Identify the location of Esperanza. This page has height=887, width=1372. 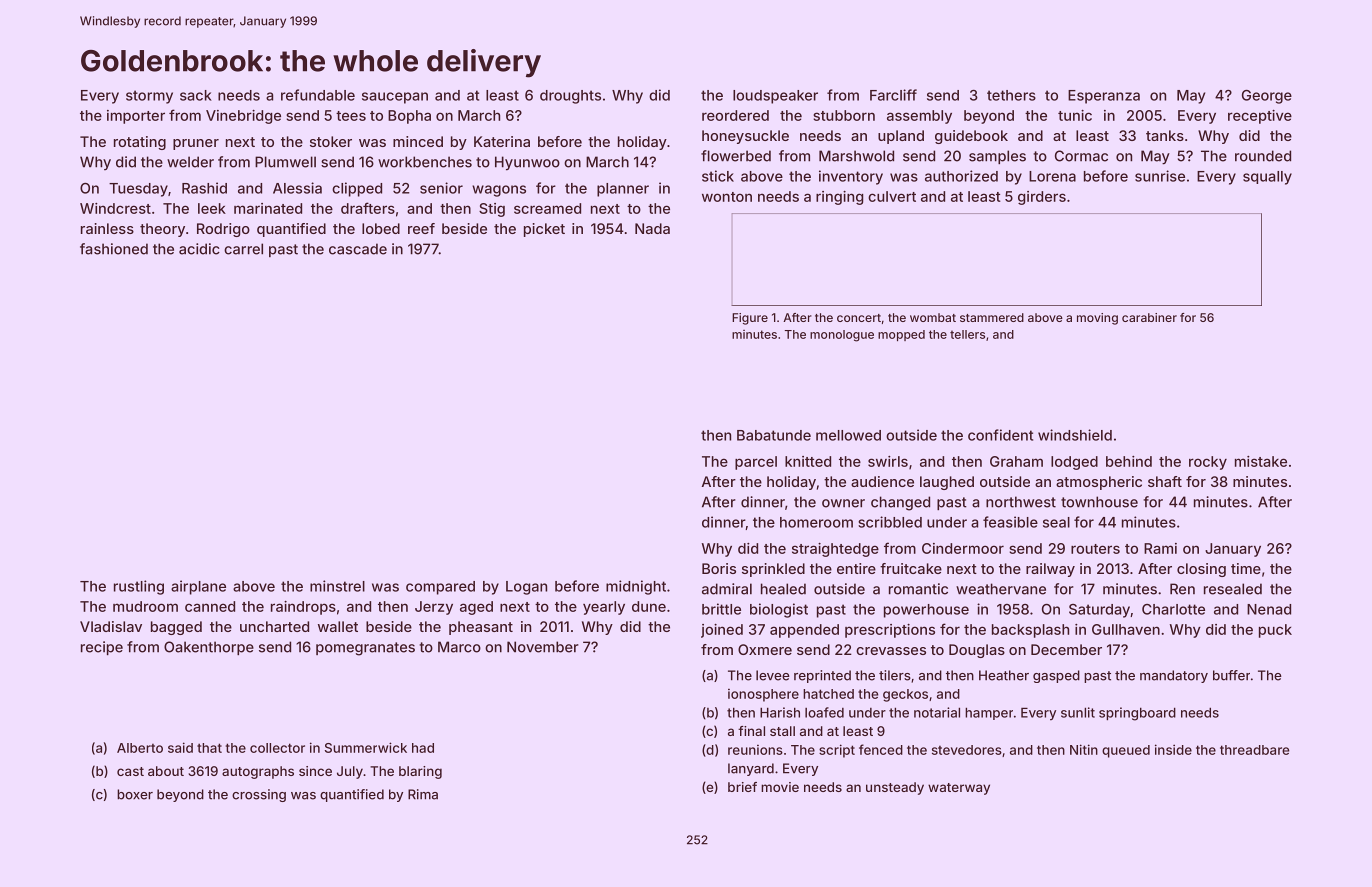
(1104, 97).
